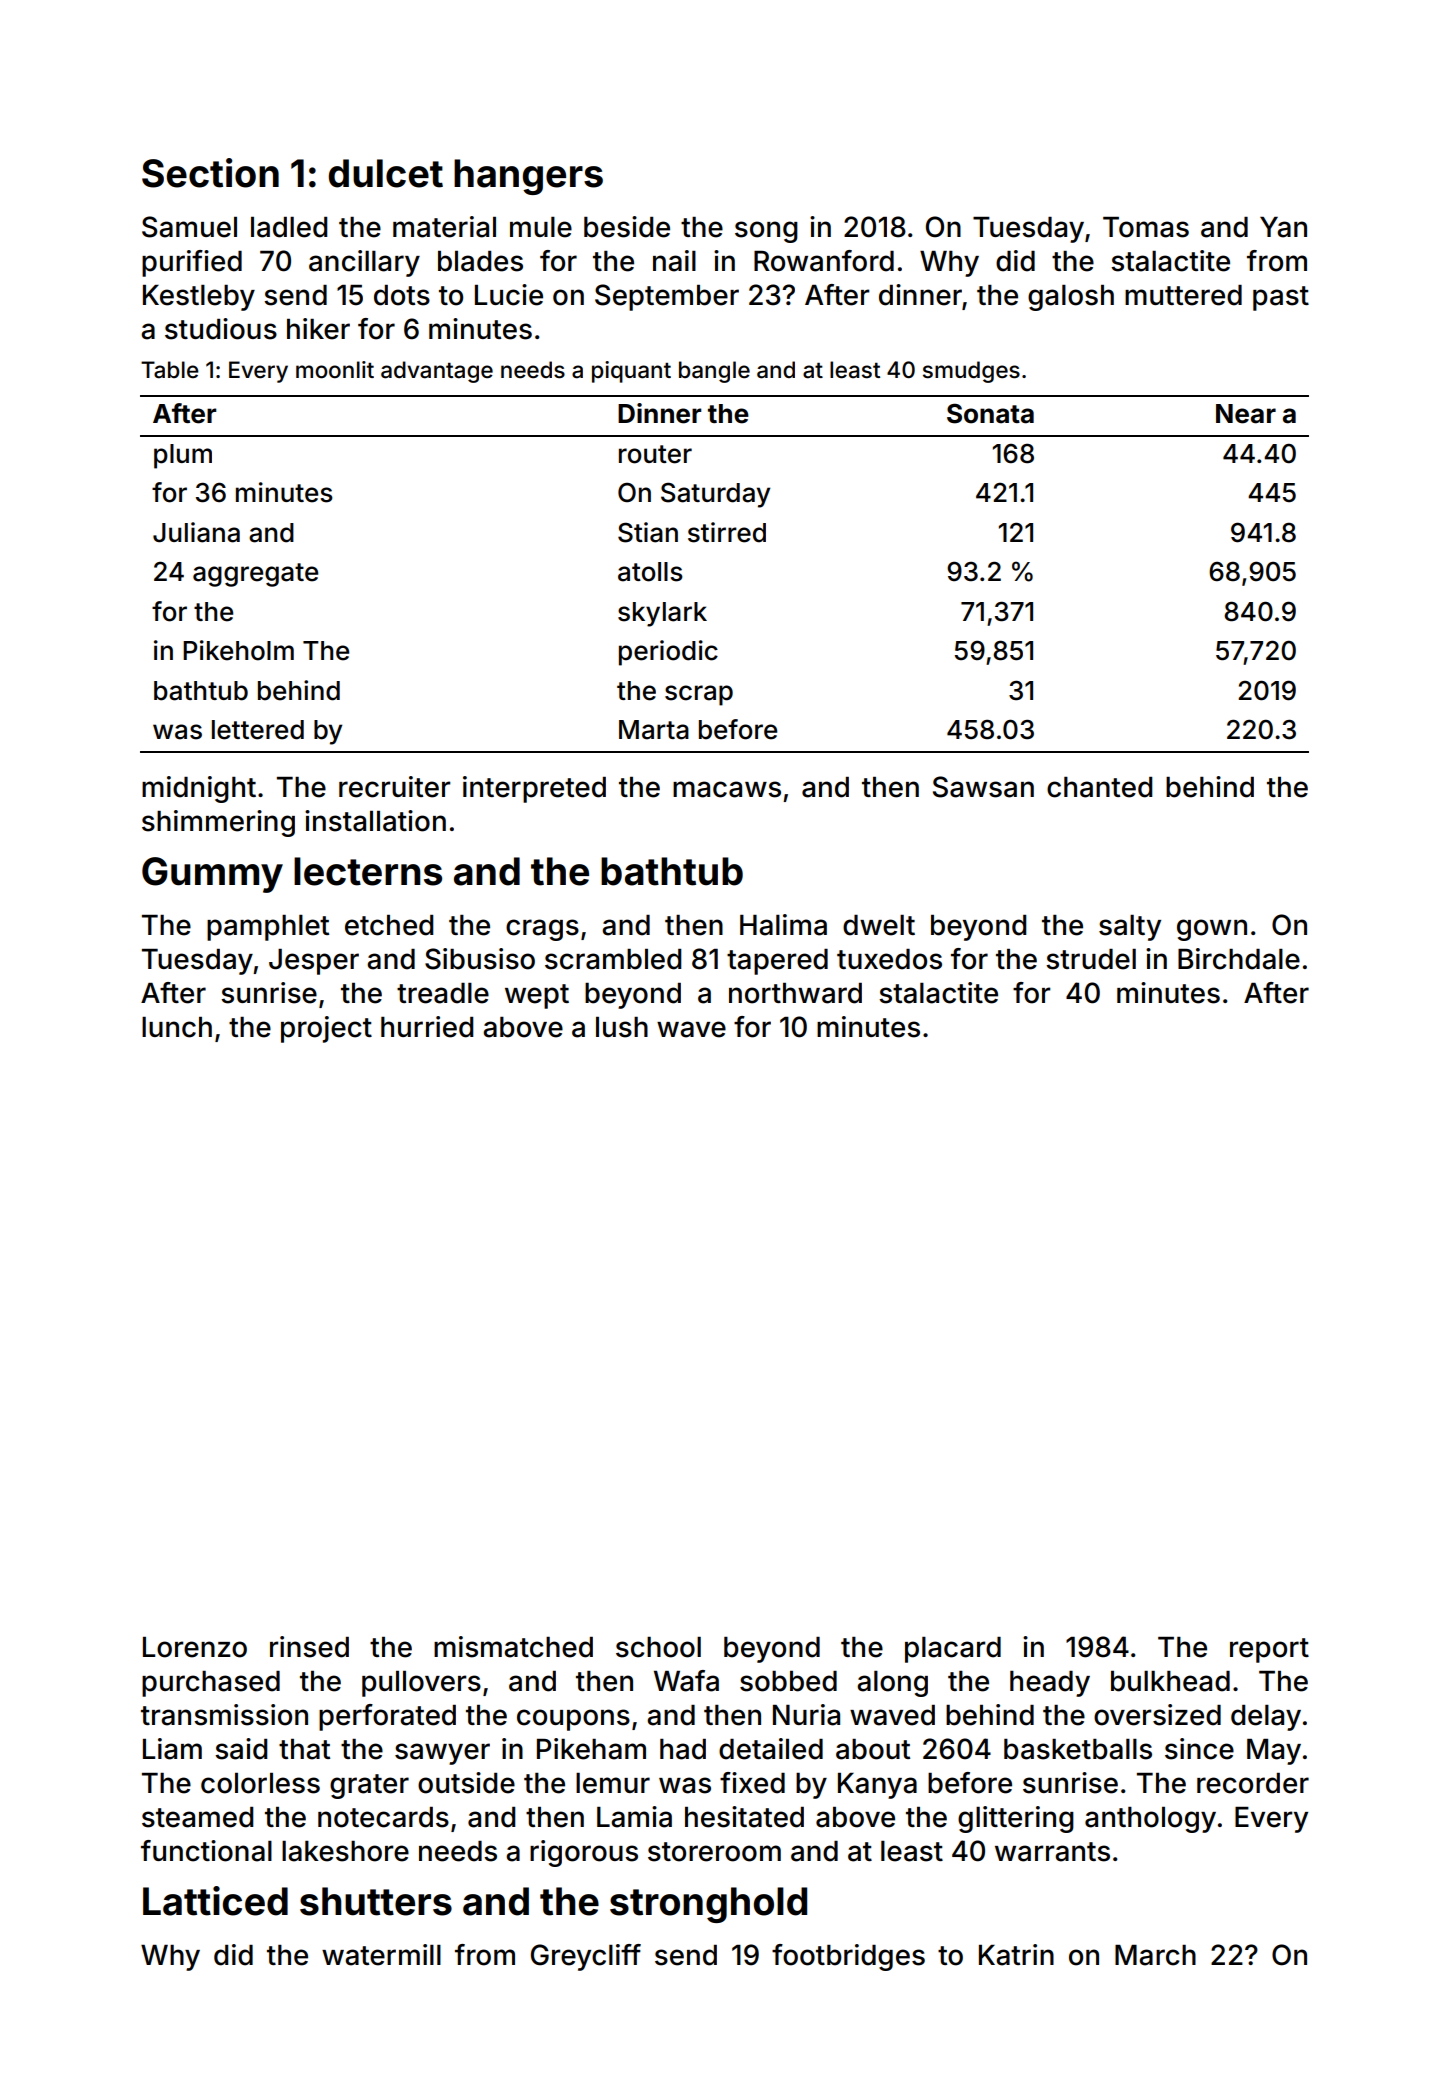 This screenshot has height=2100, width=1450. Describe the element at coordinates (1146, 227) in the screenshot. I see `Tomas` at that location.
